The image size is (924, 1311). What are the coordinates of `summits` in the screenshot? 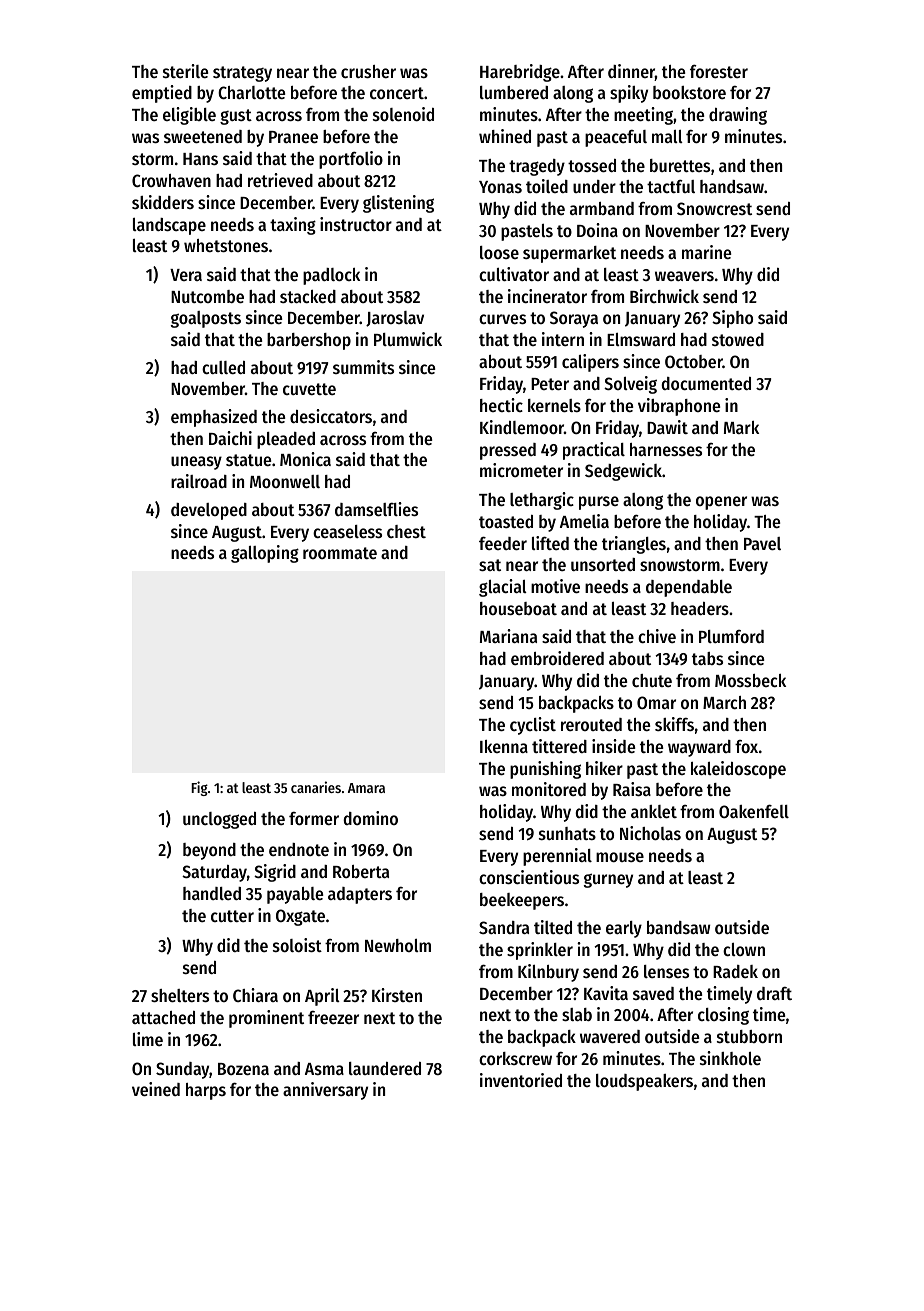 It's located at (363, 367).
